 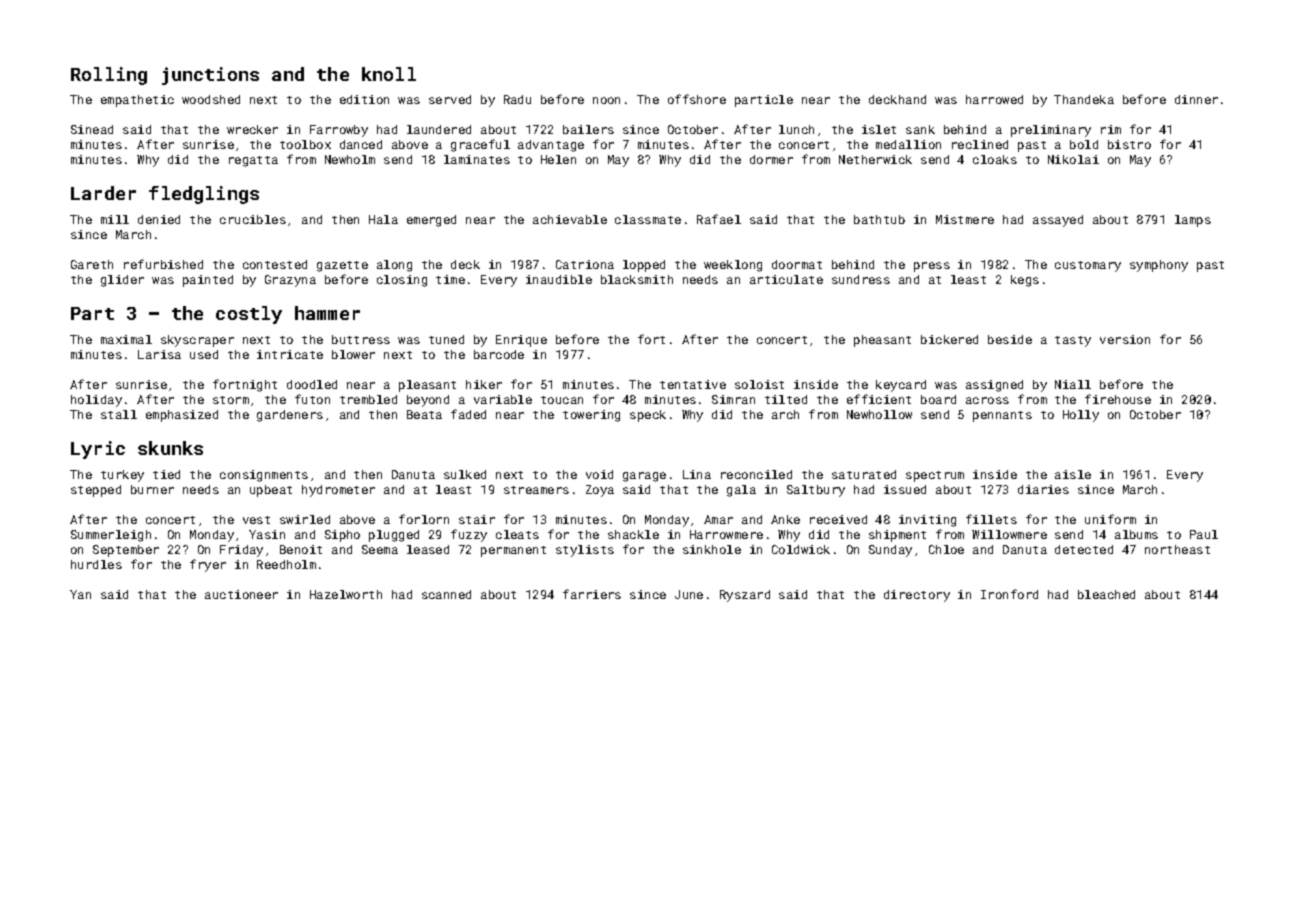 I want to click on classmate, so click(x=648, y=219).
